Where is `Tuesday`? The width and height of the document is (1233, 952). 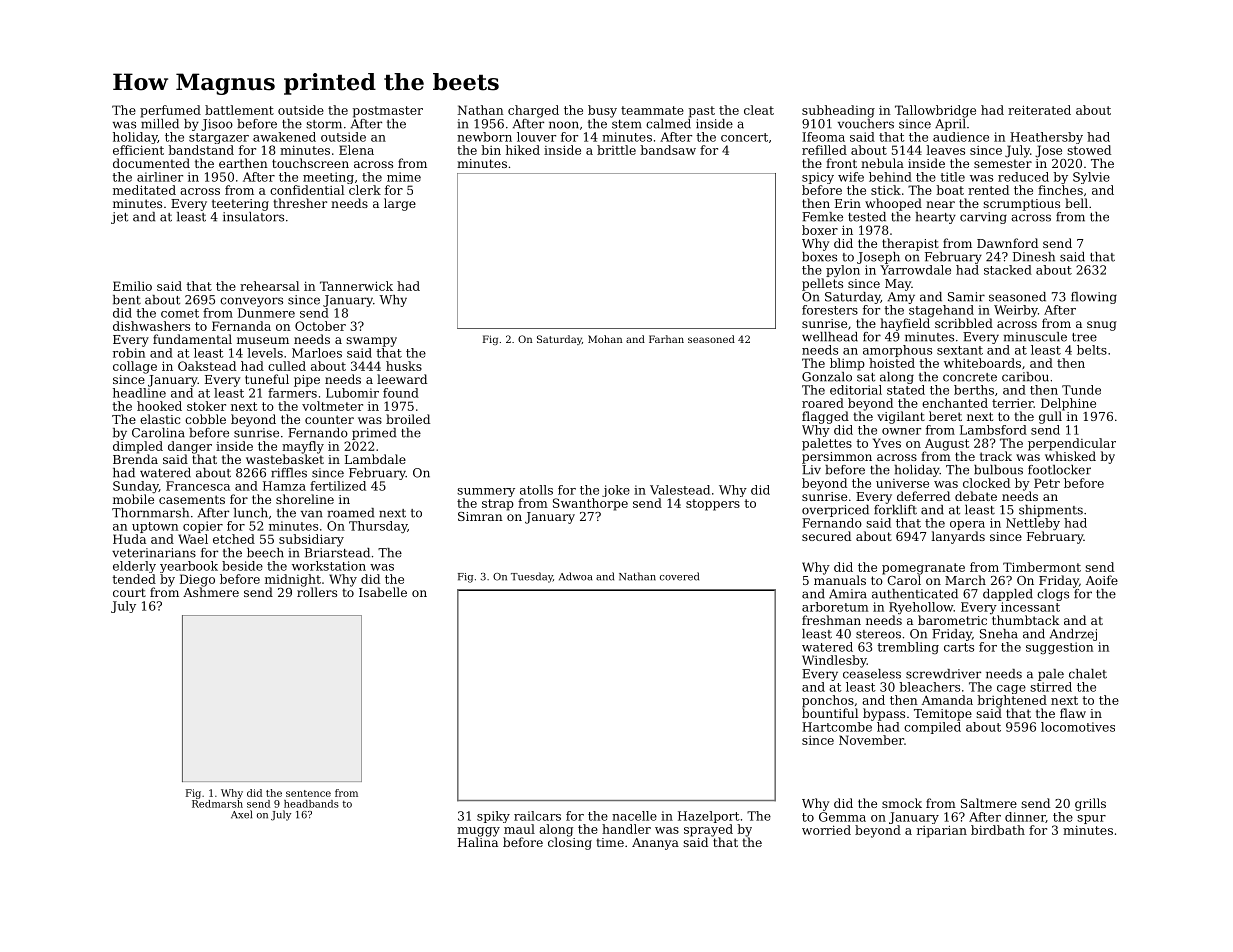 Tuesday is located at coordinates (532, 577).
